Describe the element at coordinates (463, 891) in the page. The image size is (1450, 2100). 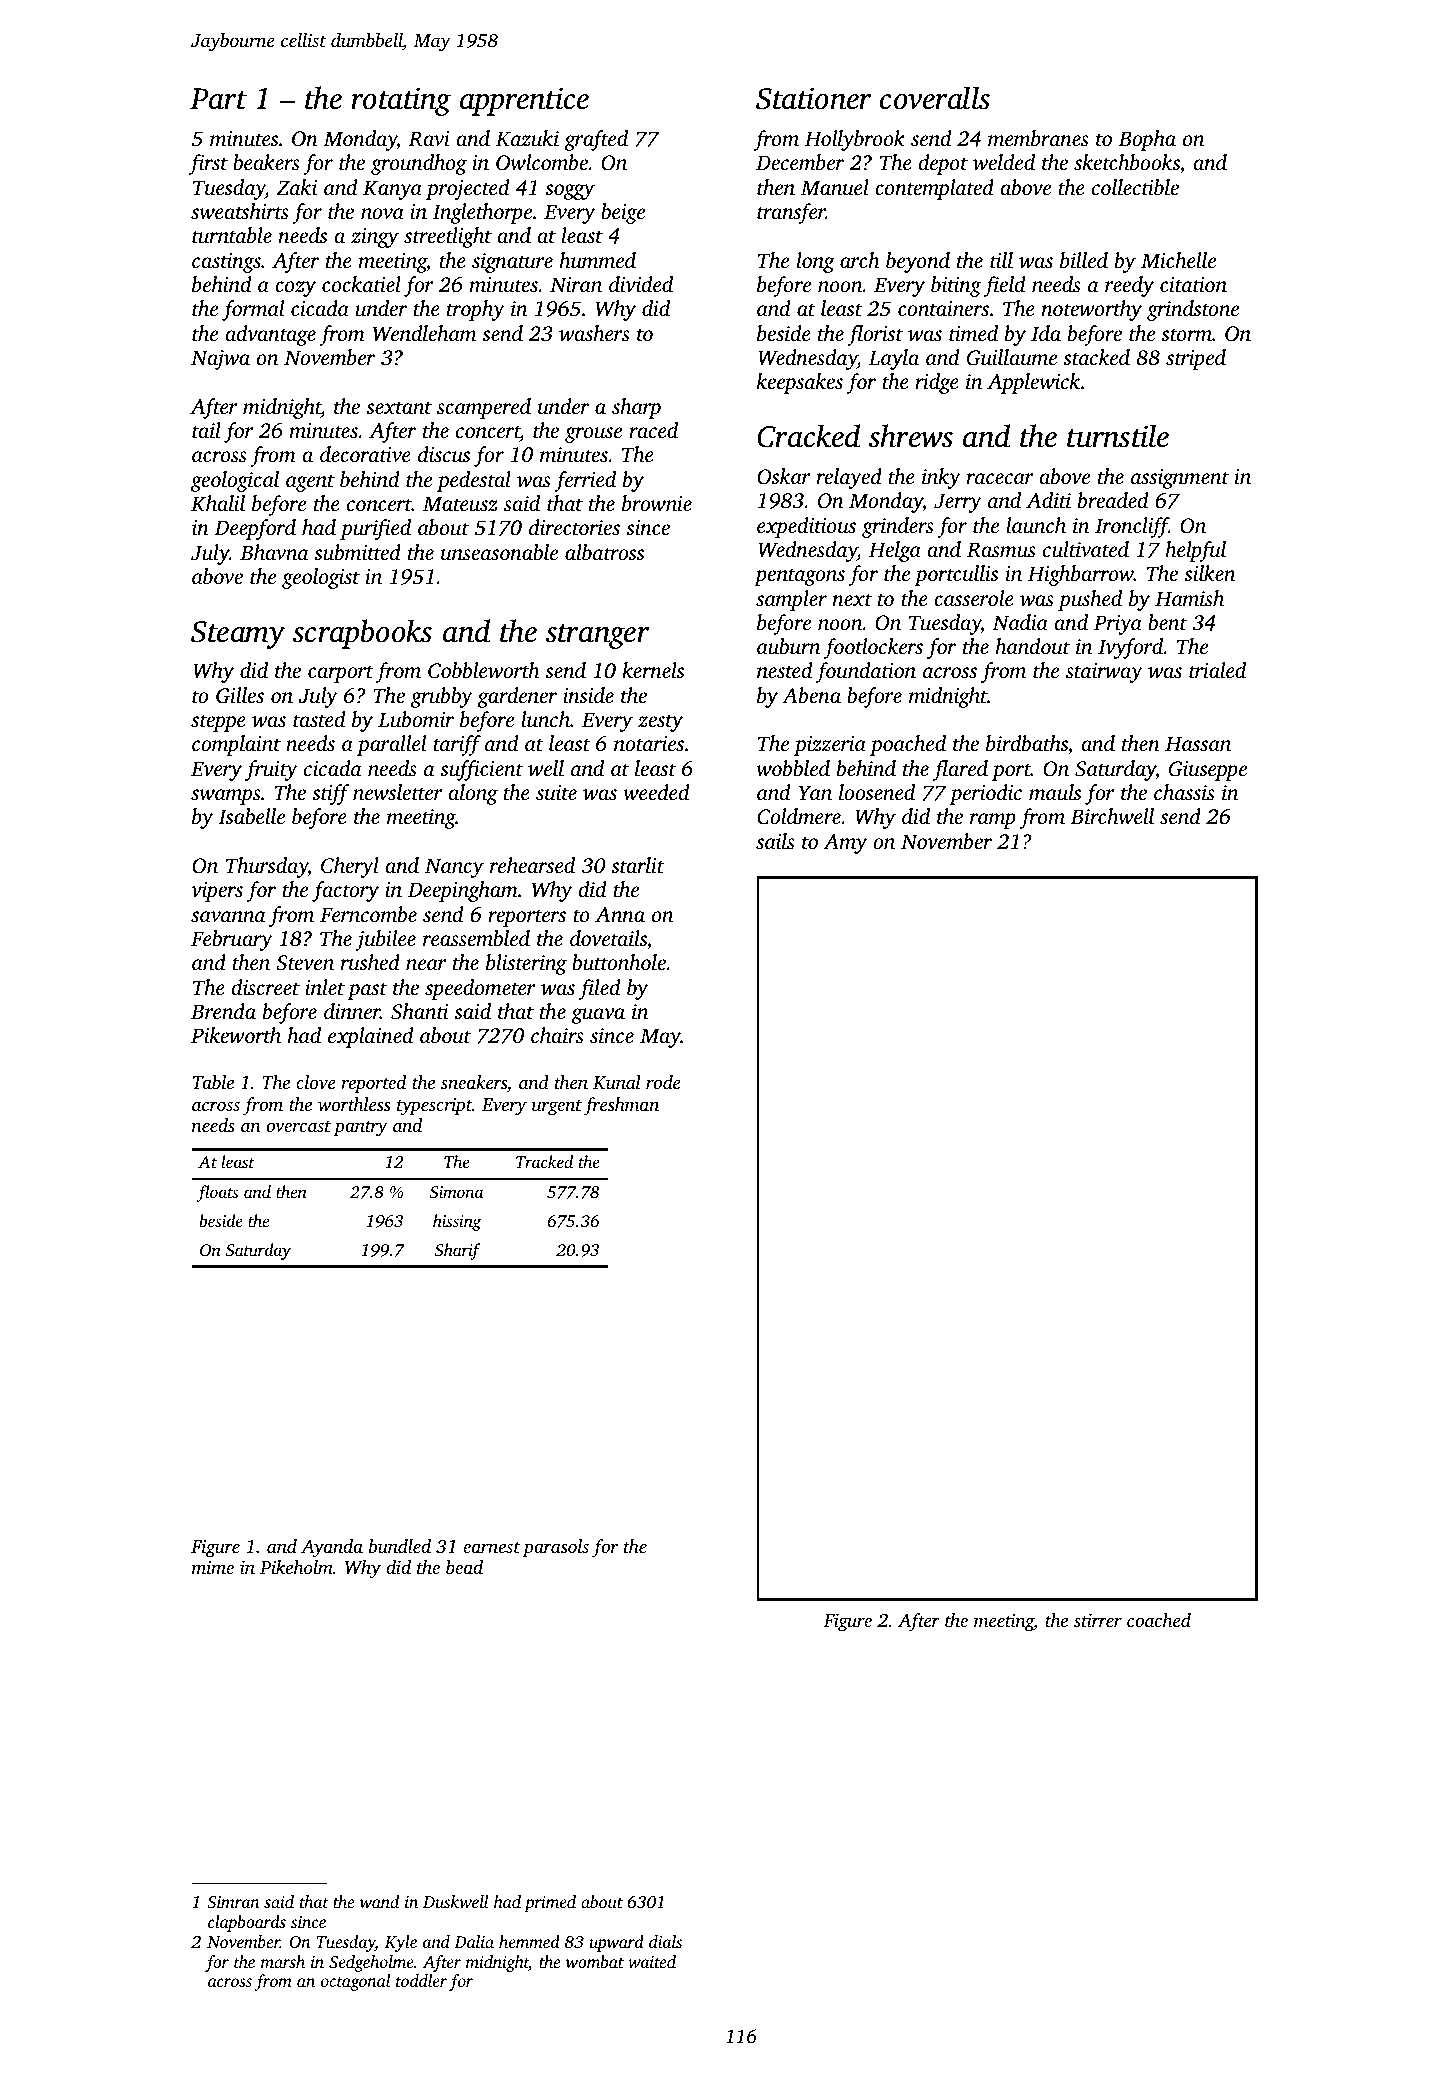
I see `Deepingham` at that location.
